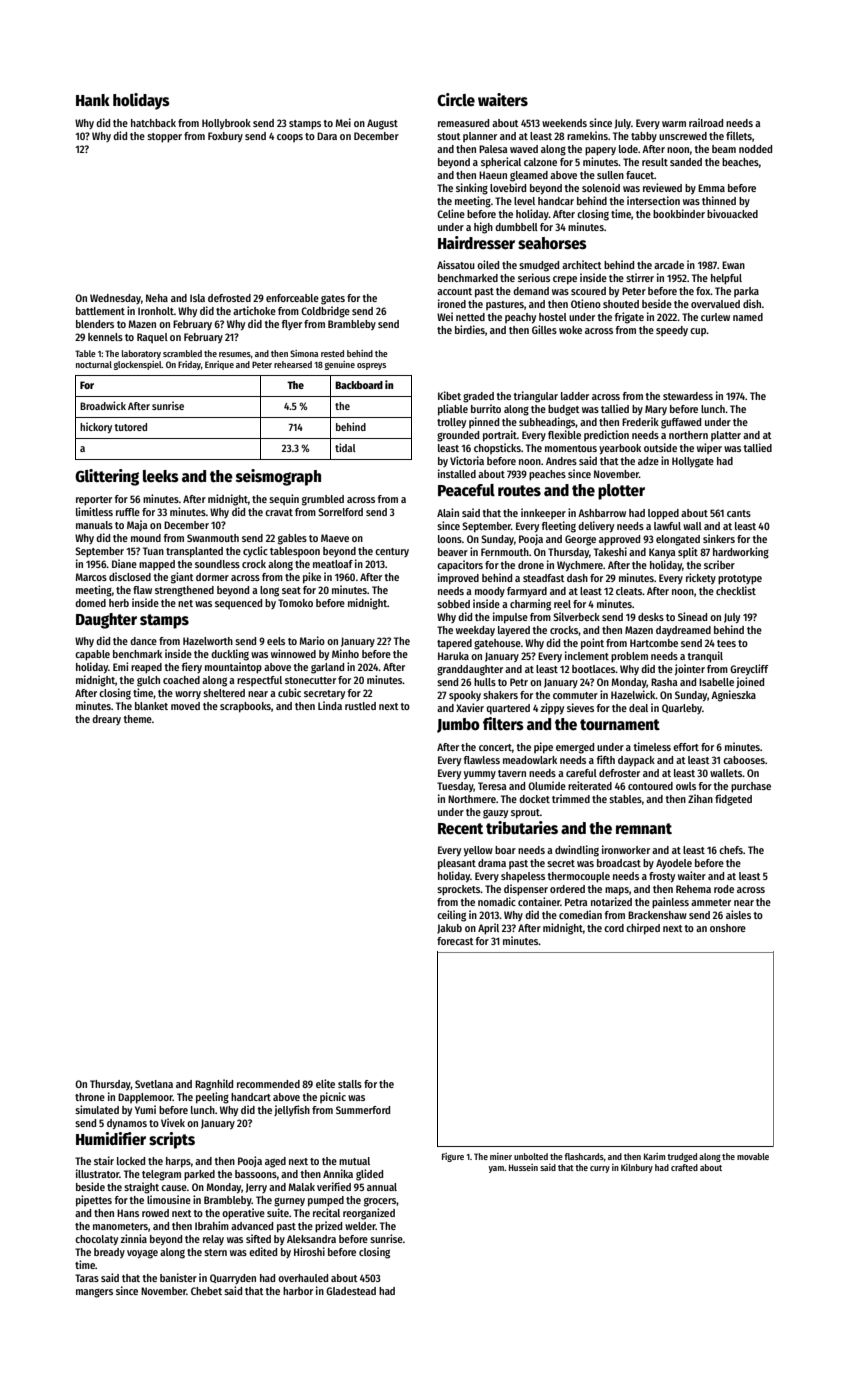 Image resolution: width=849 pixels, height=1400 pixels. What do you see at coordinates (303, 1278) in the image?
I see `overhauled` at bounding box center [303, 1278].
